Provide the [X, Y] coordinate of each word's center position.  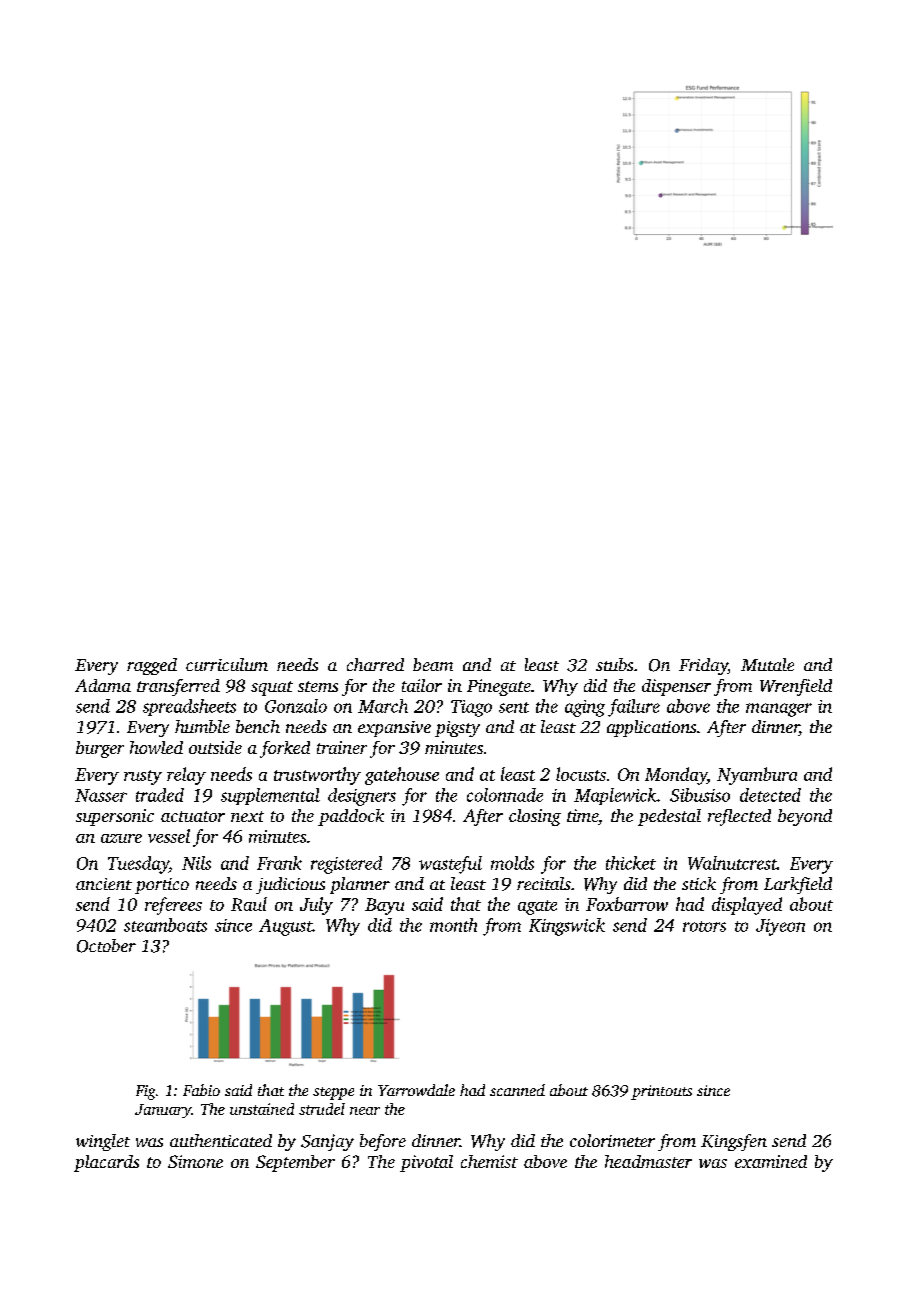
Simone [195, 1161]
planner [360, 885]
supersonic [115, 817]
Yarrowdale [416, 1090]
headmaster [648, 1161]
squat [272, 688]
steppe [333, 1093]
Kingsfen [734, 1142]
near [365, 1111]
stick [699, 883]
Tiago [471, 708]
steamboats [165, 925]
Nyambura [757, 776]
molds [512, 863]
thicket [631, 863]
